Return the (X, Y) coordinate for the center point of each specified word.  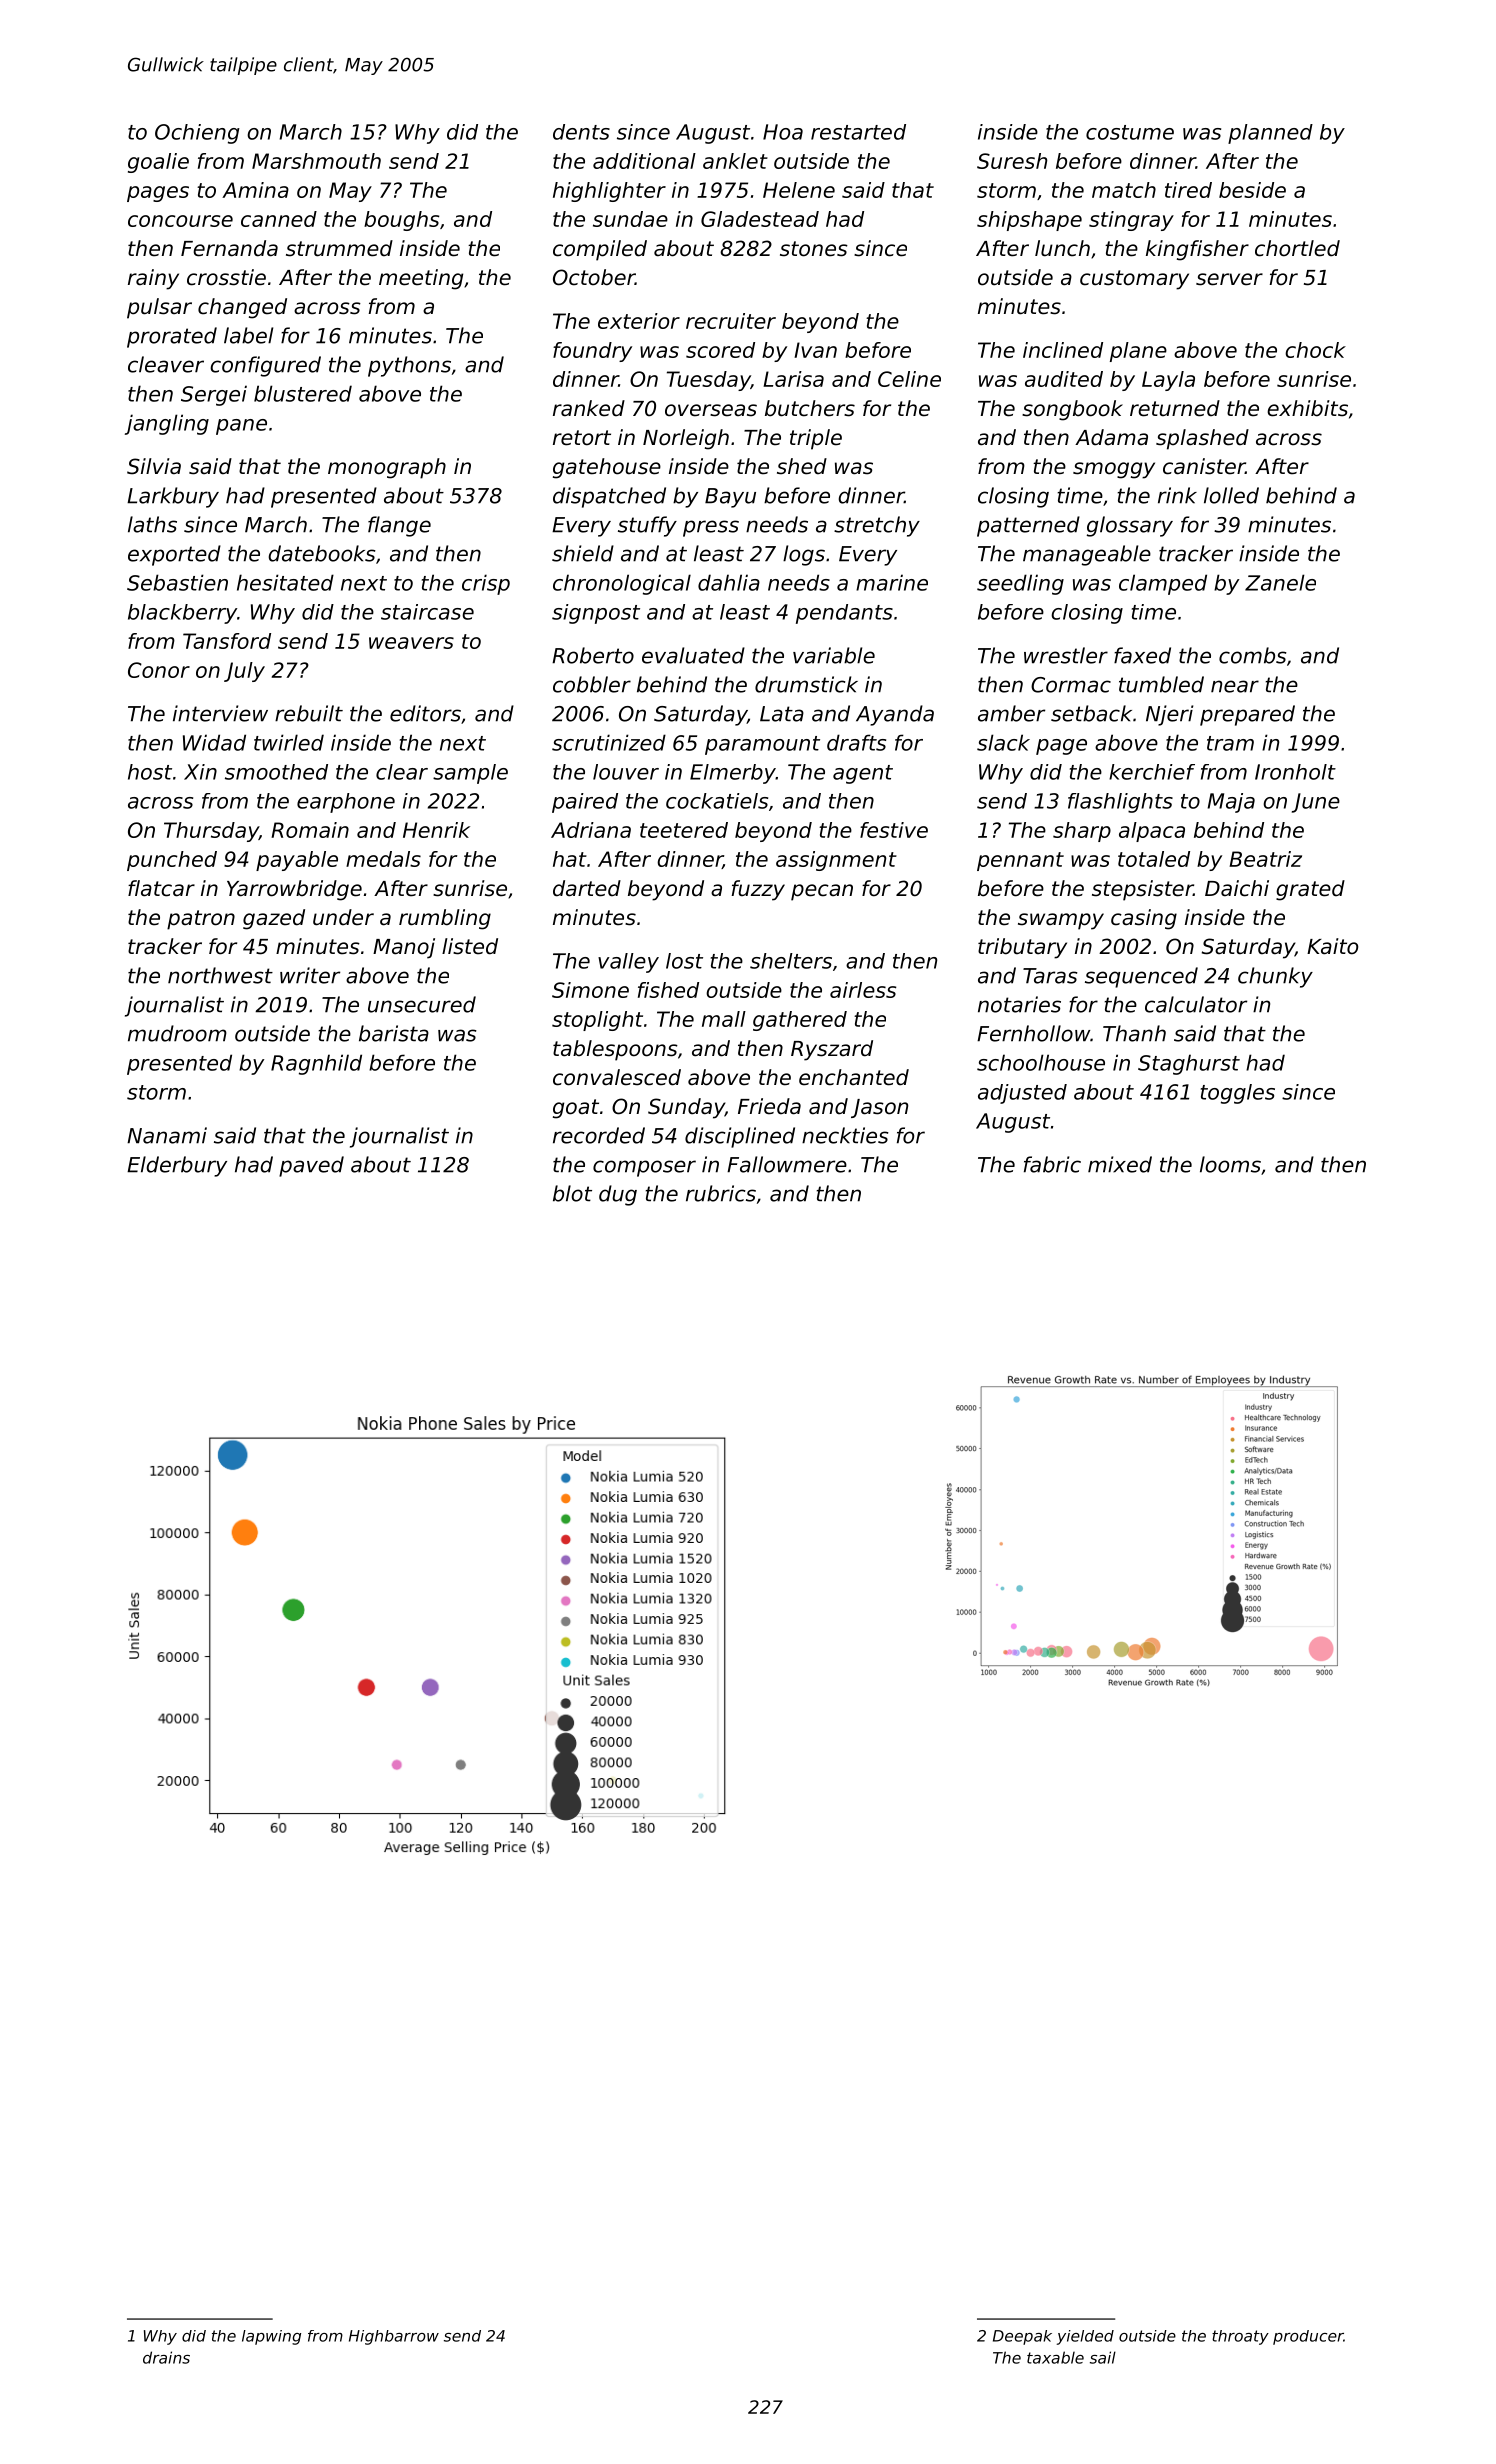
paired (585, 803)
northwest (220, 975)
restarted (858, 132)
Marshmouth (316, 161)
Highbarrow (394, 2337)
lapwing (271, 2337)
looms (1230, 1164)
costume (1130, 132)
